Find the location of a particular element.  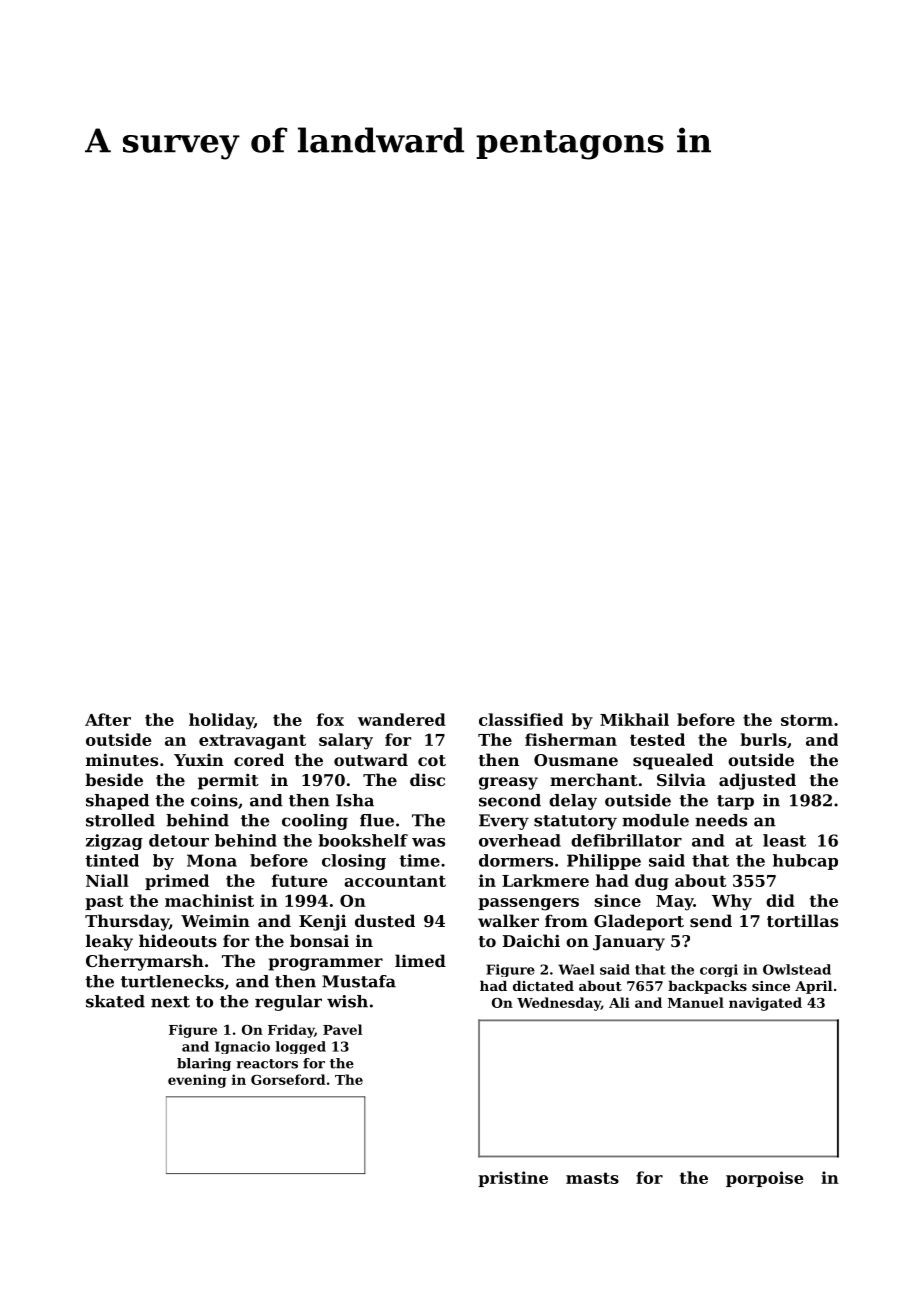

navigated is located at coordinates (765, 1004).
